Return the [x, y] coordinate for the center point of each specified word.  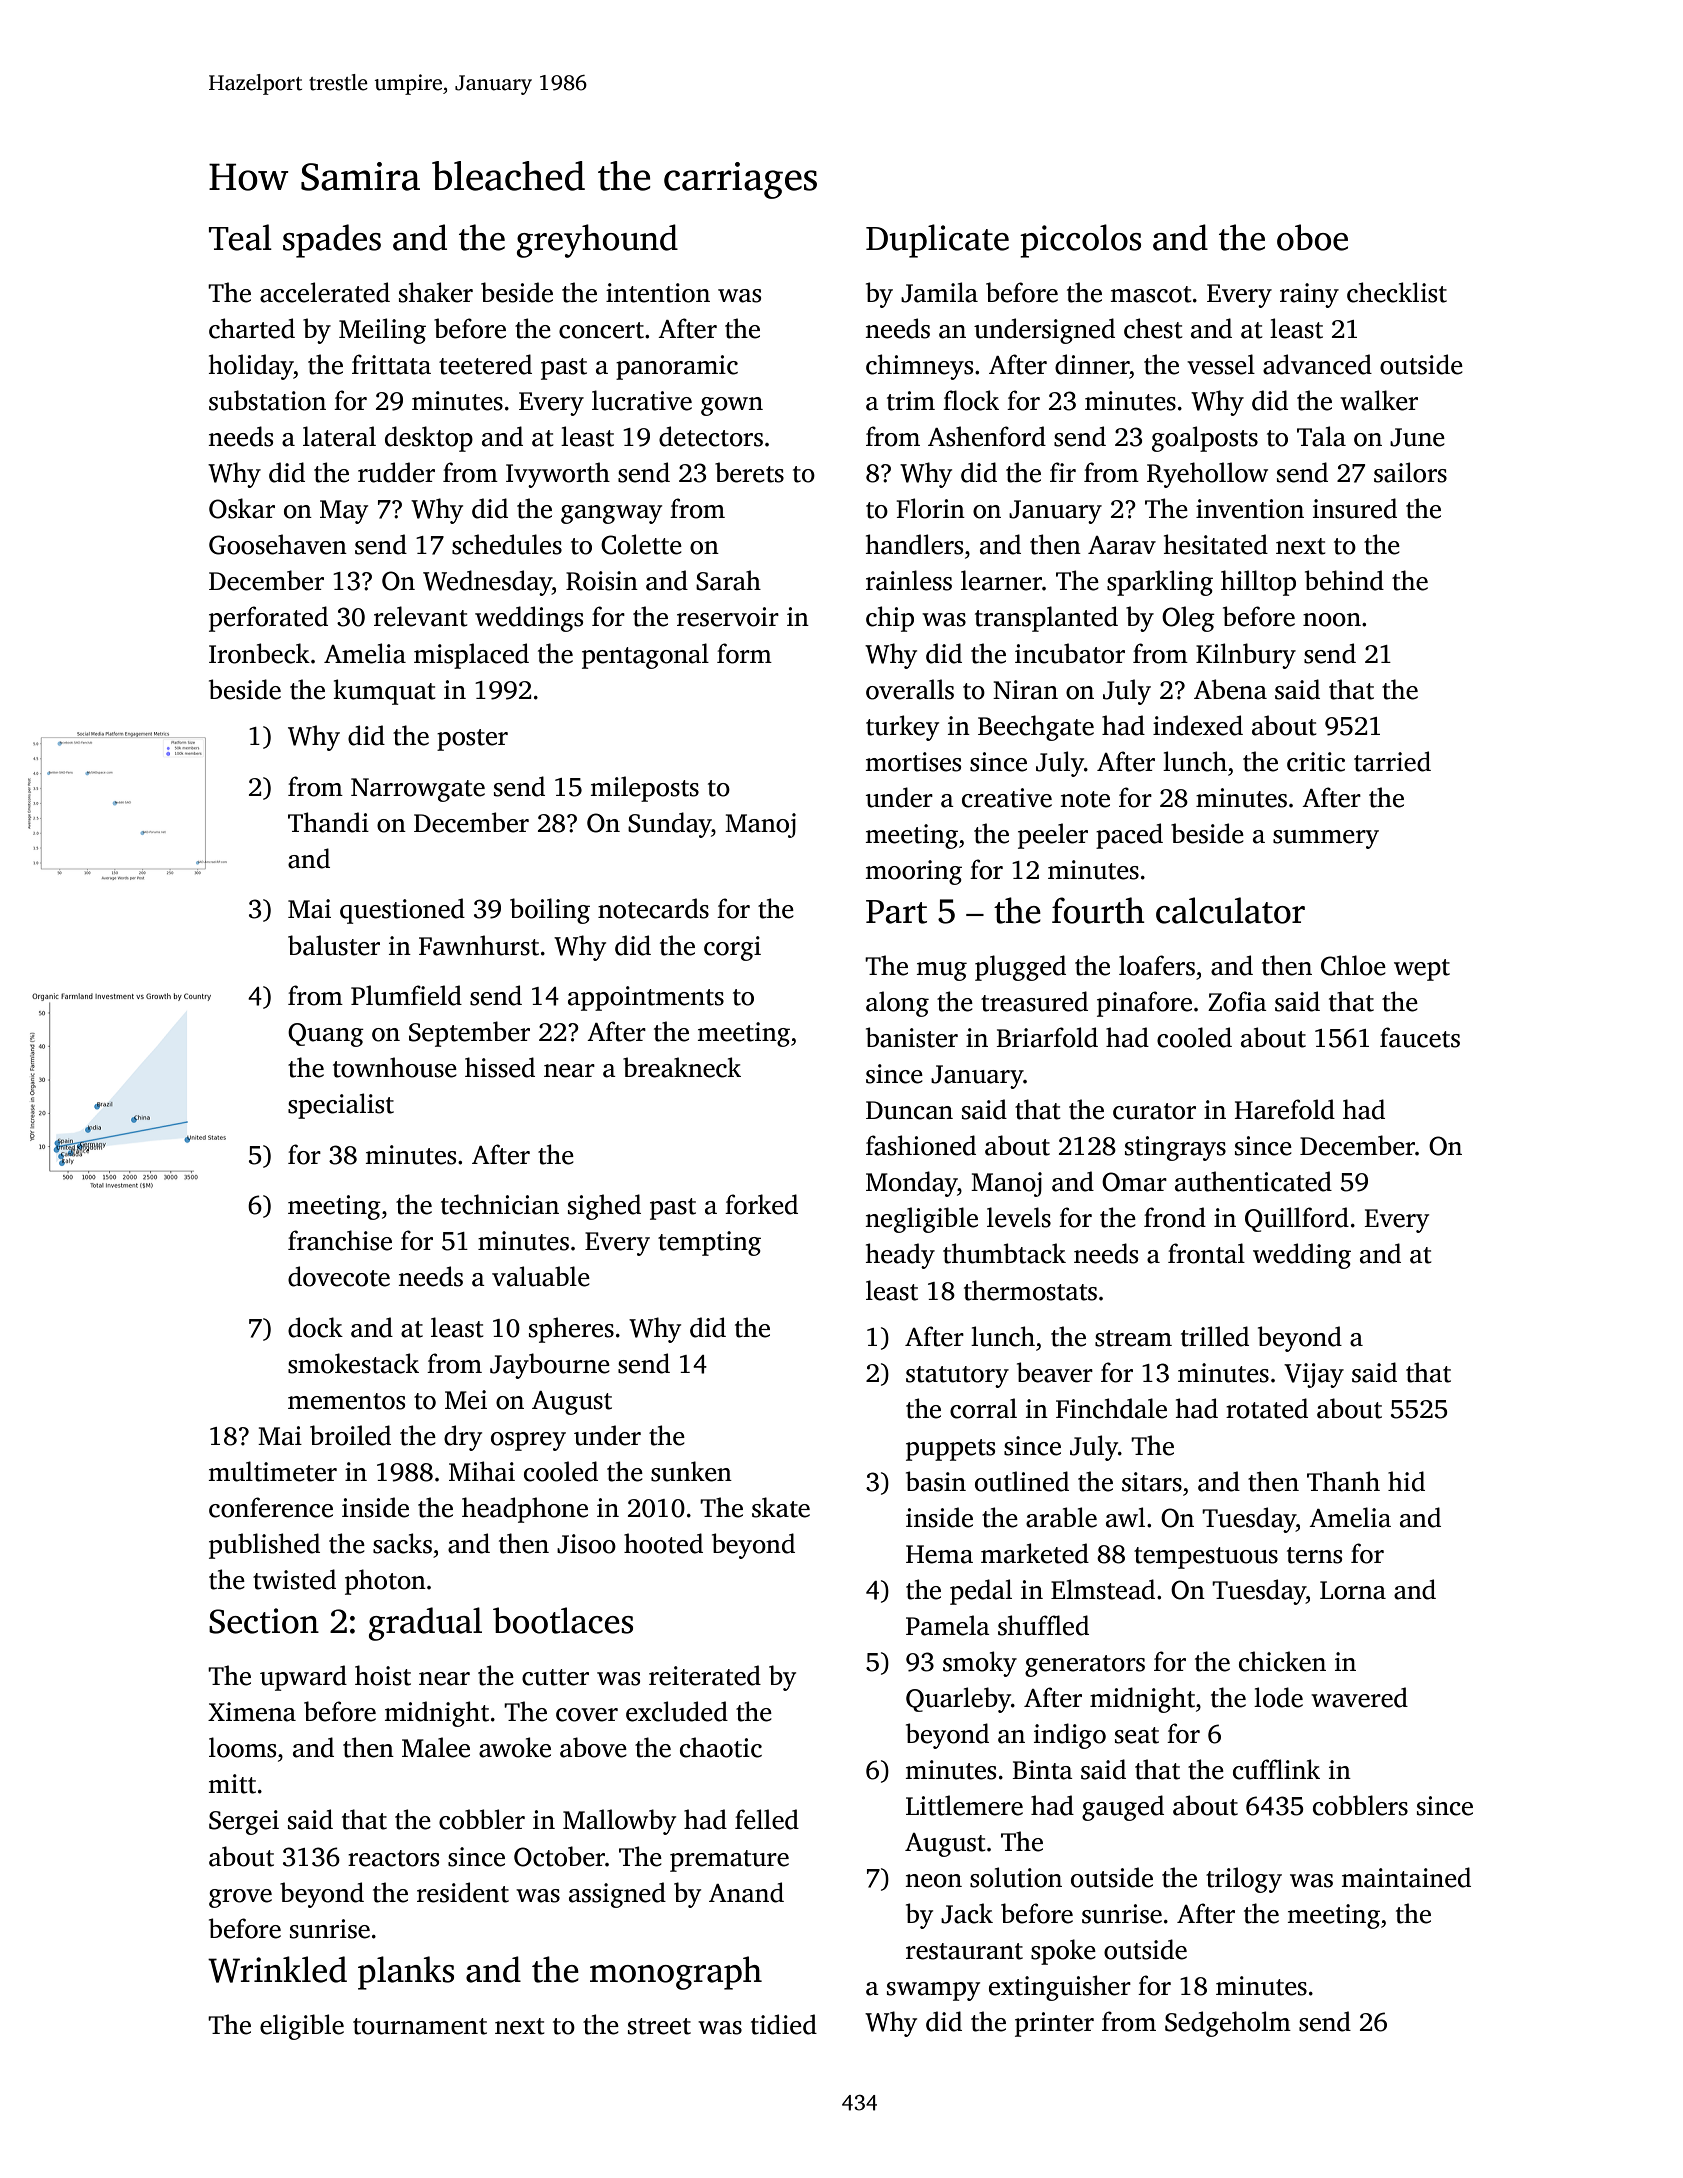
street [659, 2026]
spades [332, 241]
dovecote [339, 1276]
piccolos [1080, 241]
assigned [617, 1895]
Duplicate [937, 241]
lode [1278, 1697]
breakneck [682, 1067]
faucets [1420, 1037]
